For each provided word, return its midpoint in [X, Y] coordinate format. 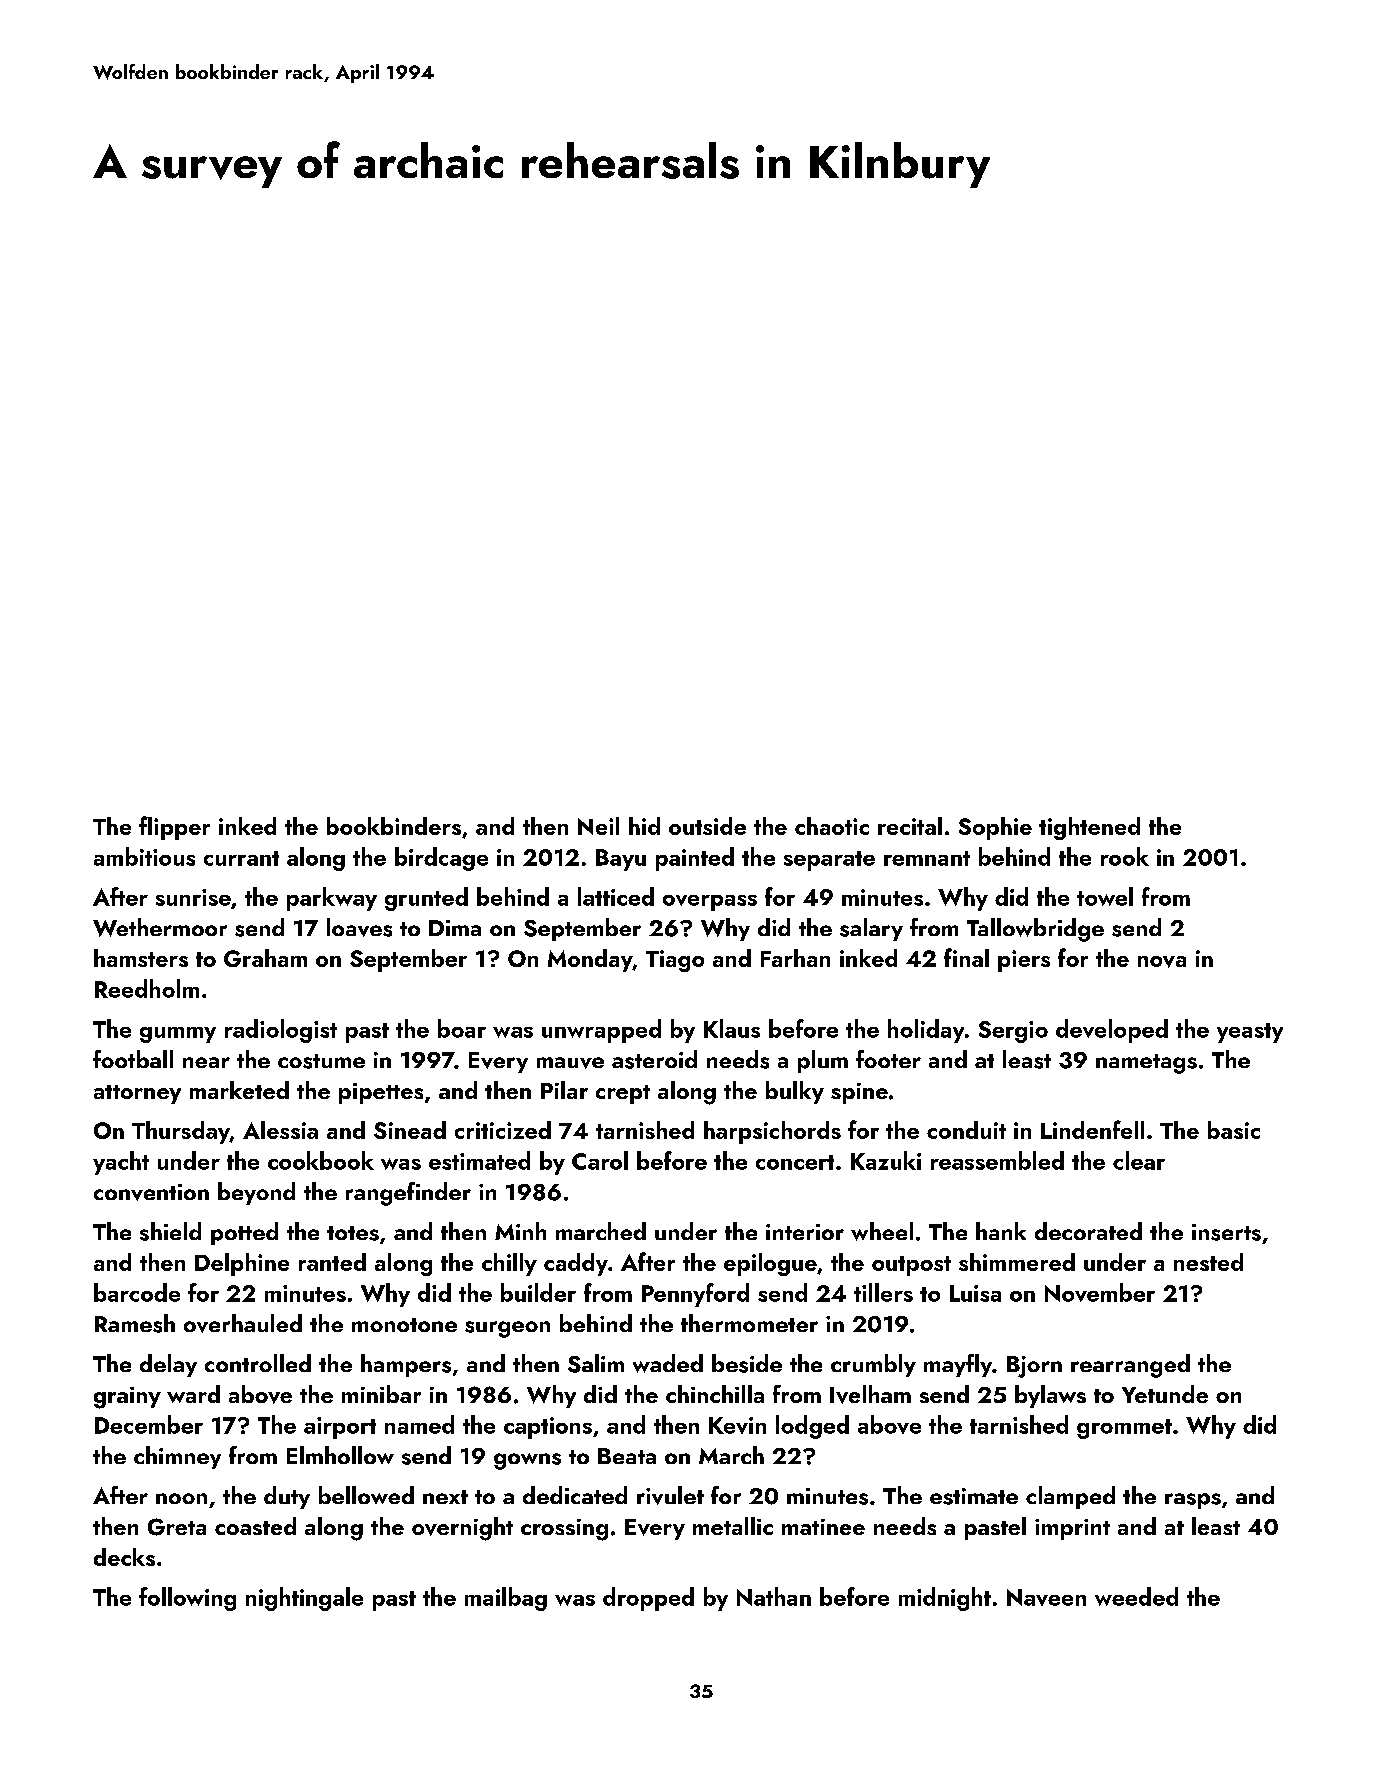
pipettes [381, 1093]
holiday [926, 1031]
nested [1208, 1262]
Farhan [795, 958]
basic [1234, 1130]
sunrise [193, 897]
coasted [255, 1526]
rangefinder [408, 1194]
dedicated [575, 1495]
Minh [520, 1231]
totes [353, 1233]
